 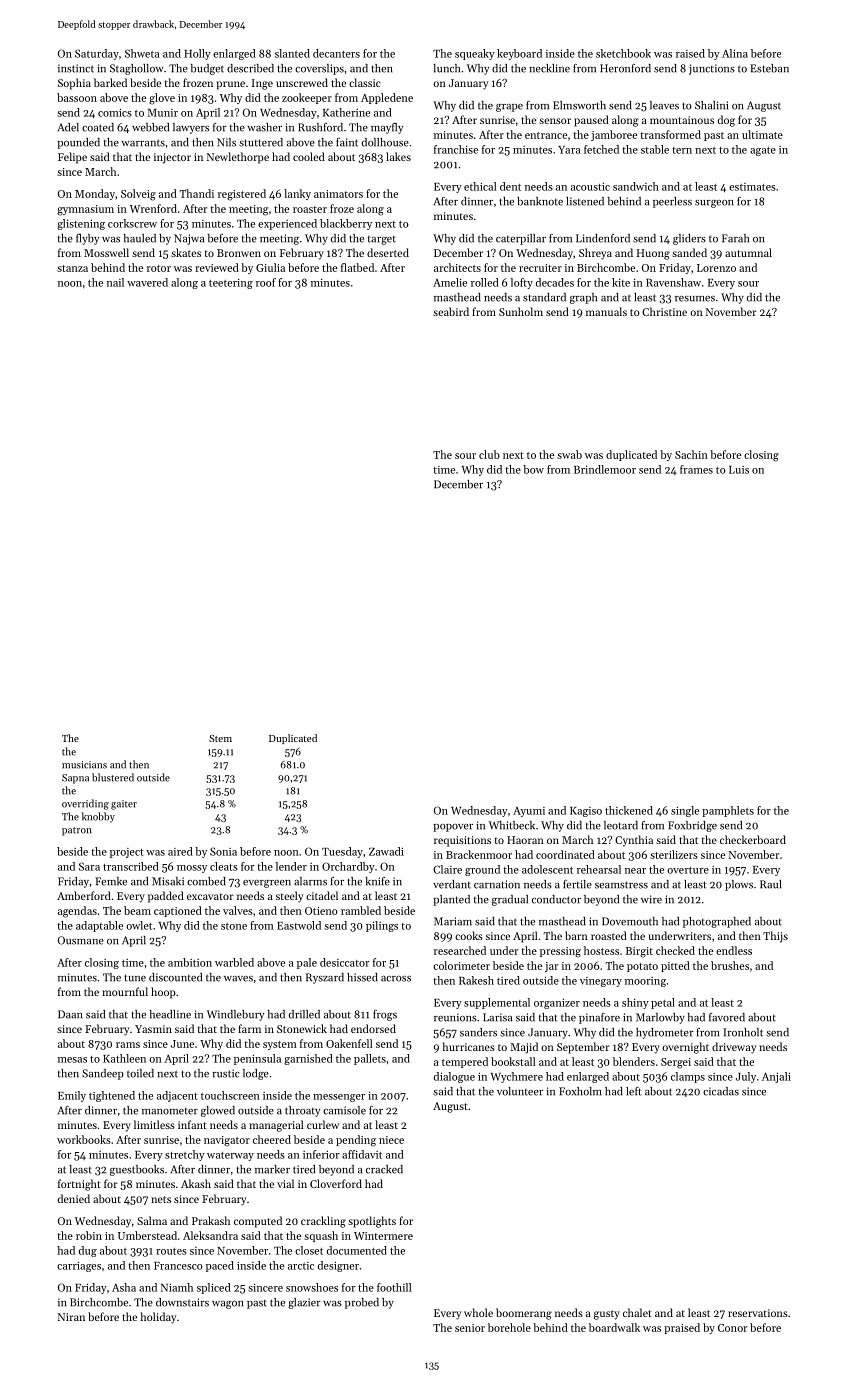 What do you see at coordinates (147, 1235) in the page?
I see `Umberstead` at bounding box center [147, 1235].
